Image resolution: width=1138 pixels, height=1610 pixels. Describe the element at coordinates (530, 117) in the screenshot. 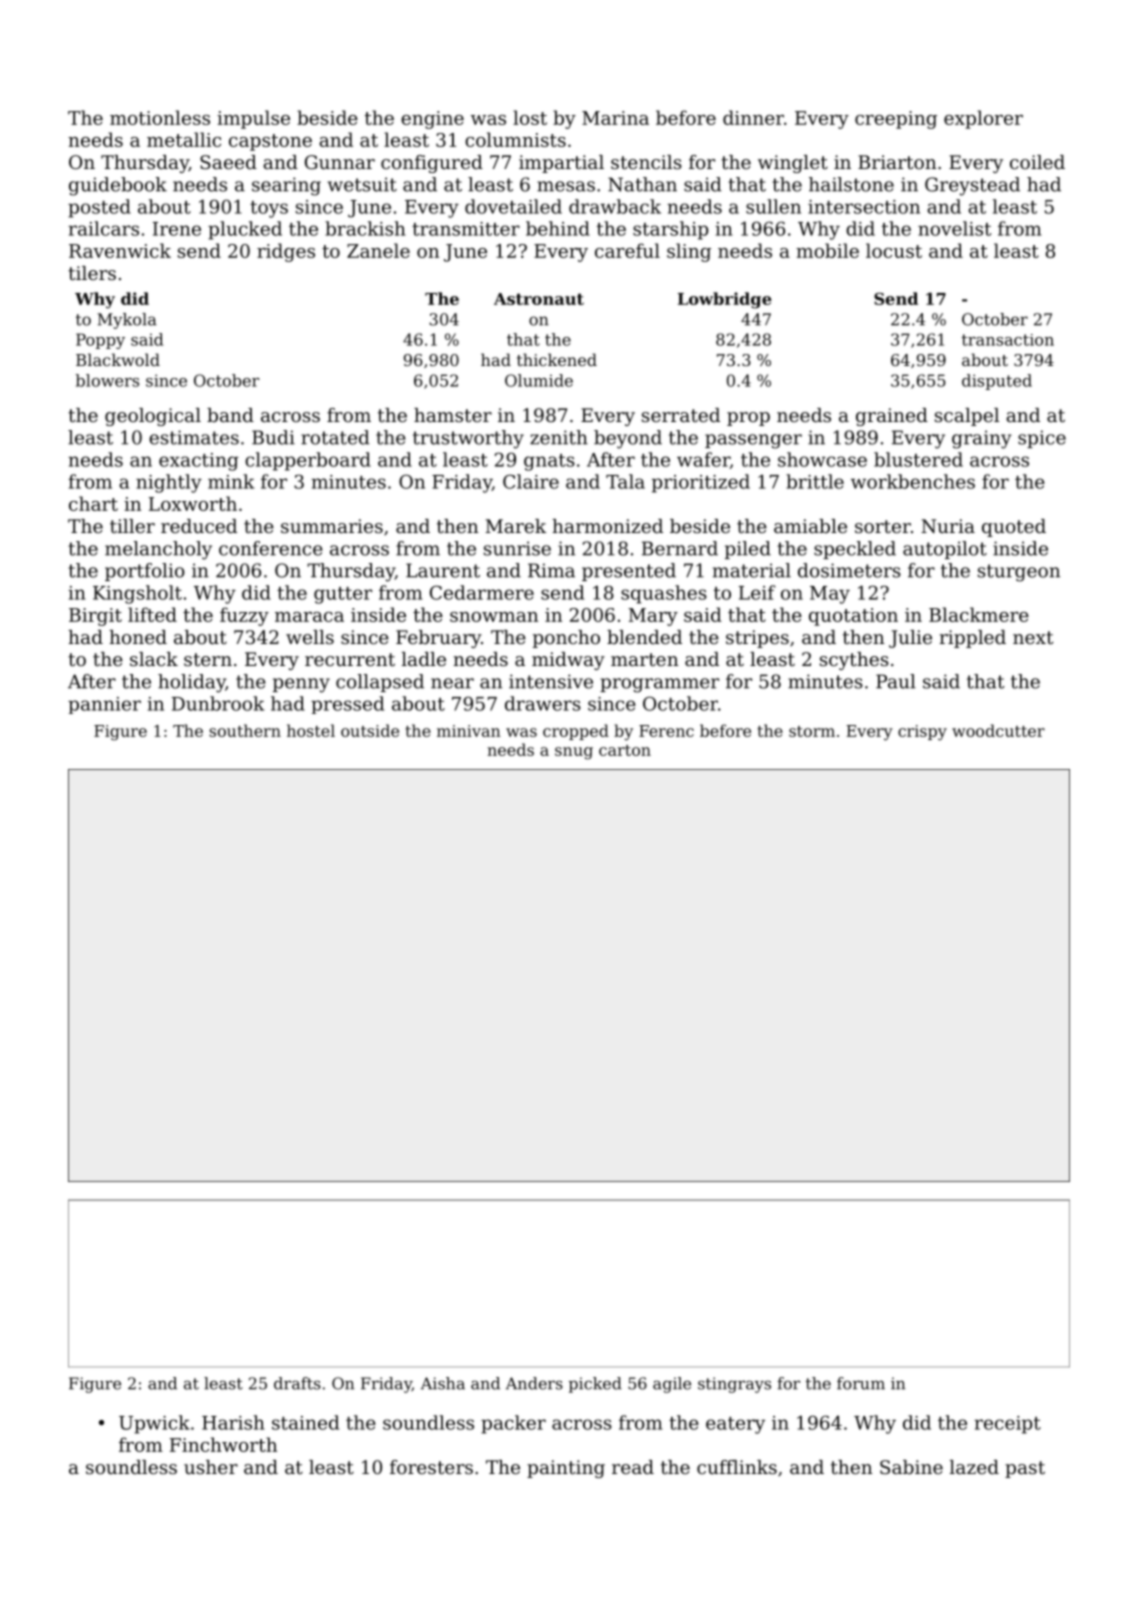

I see `lost` at that location.
